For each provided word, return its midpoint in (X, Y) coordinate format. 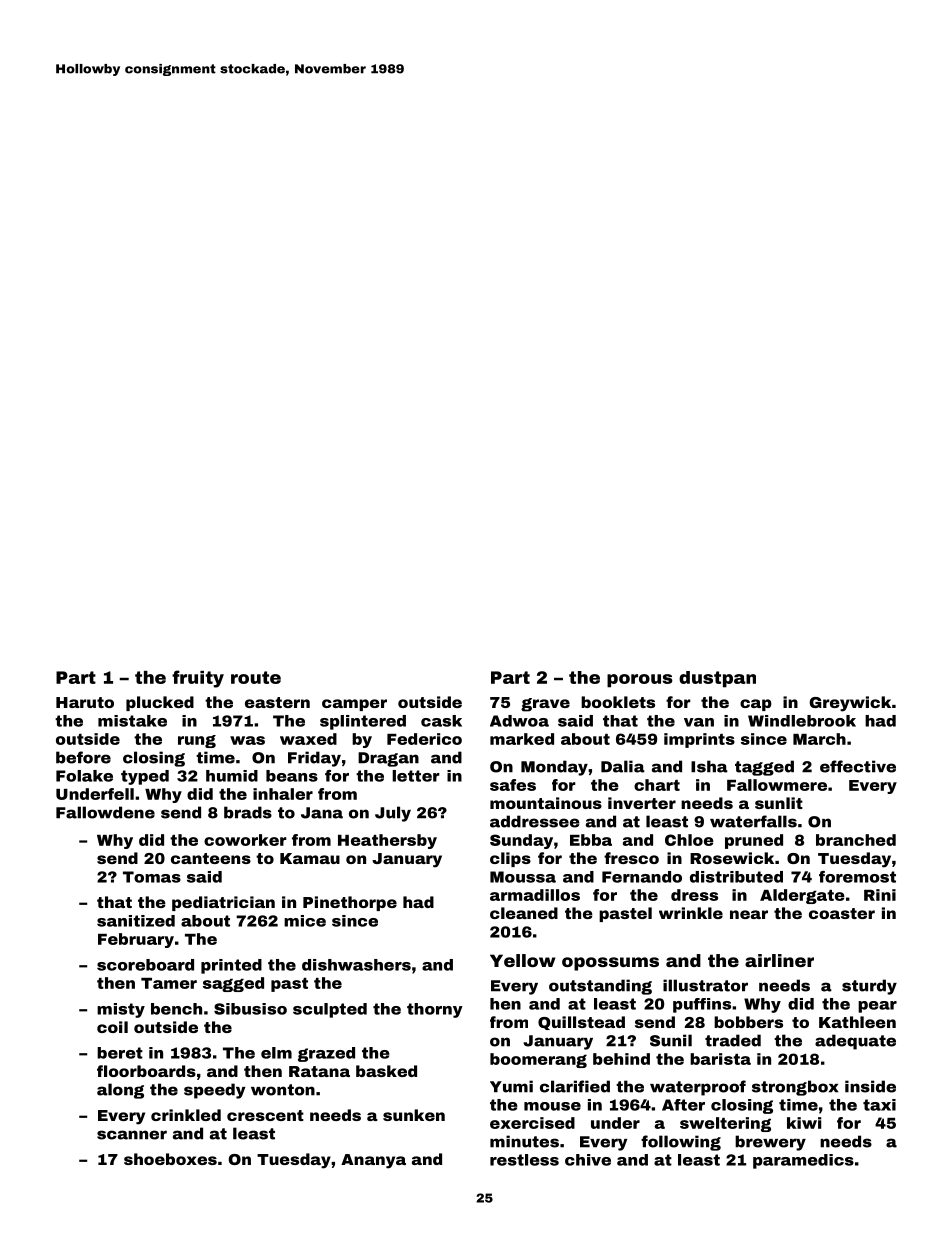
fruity (198, 679)
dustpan (717, 679)
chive (588, 1160)
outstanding (600, 987)
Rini (880, 895)
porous (640, 681)
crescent (265, 1115)
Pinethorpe (350, 903)
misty (121, 1010)
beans (292, 776)
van (699, 722)
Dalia (623, 766)
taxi (879, 1105)
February (136, 940)
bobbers (748, 1022)
